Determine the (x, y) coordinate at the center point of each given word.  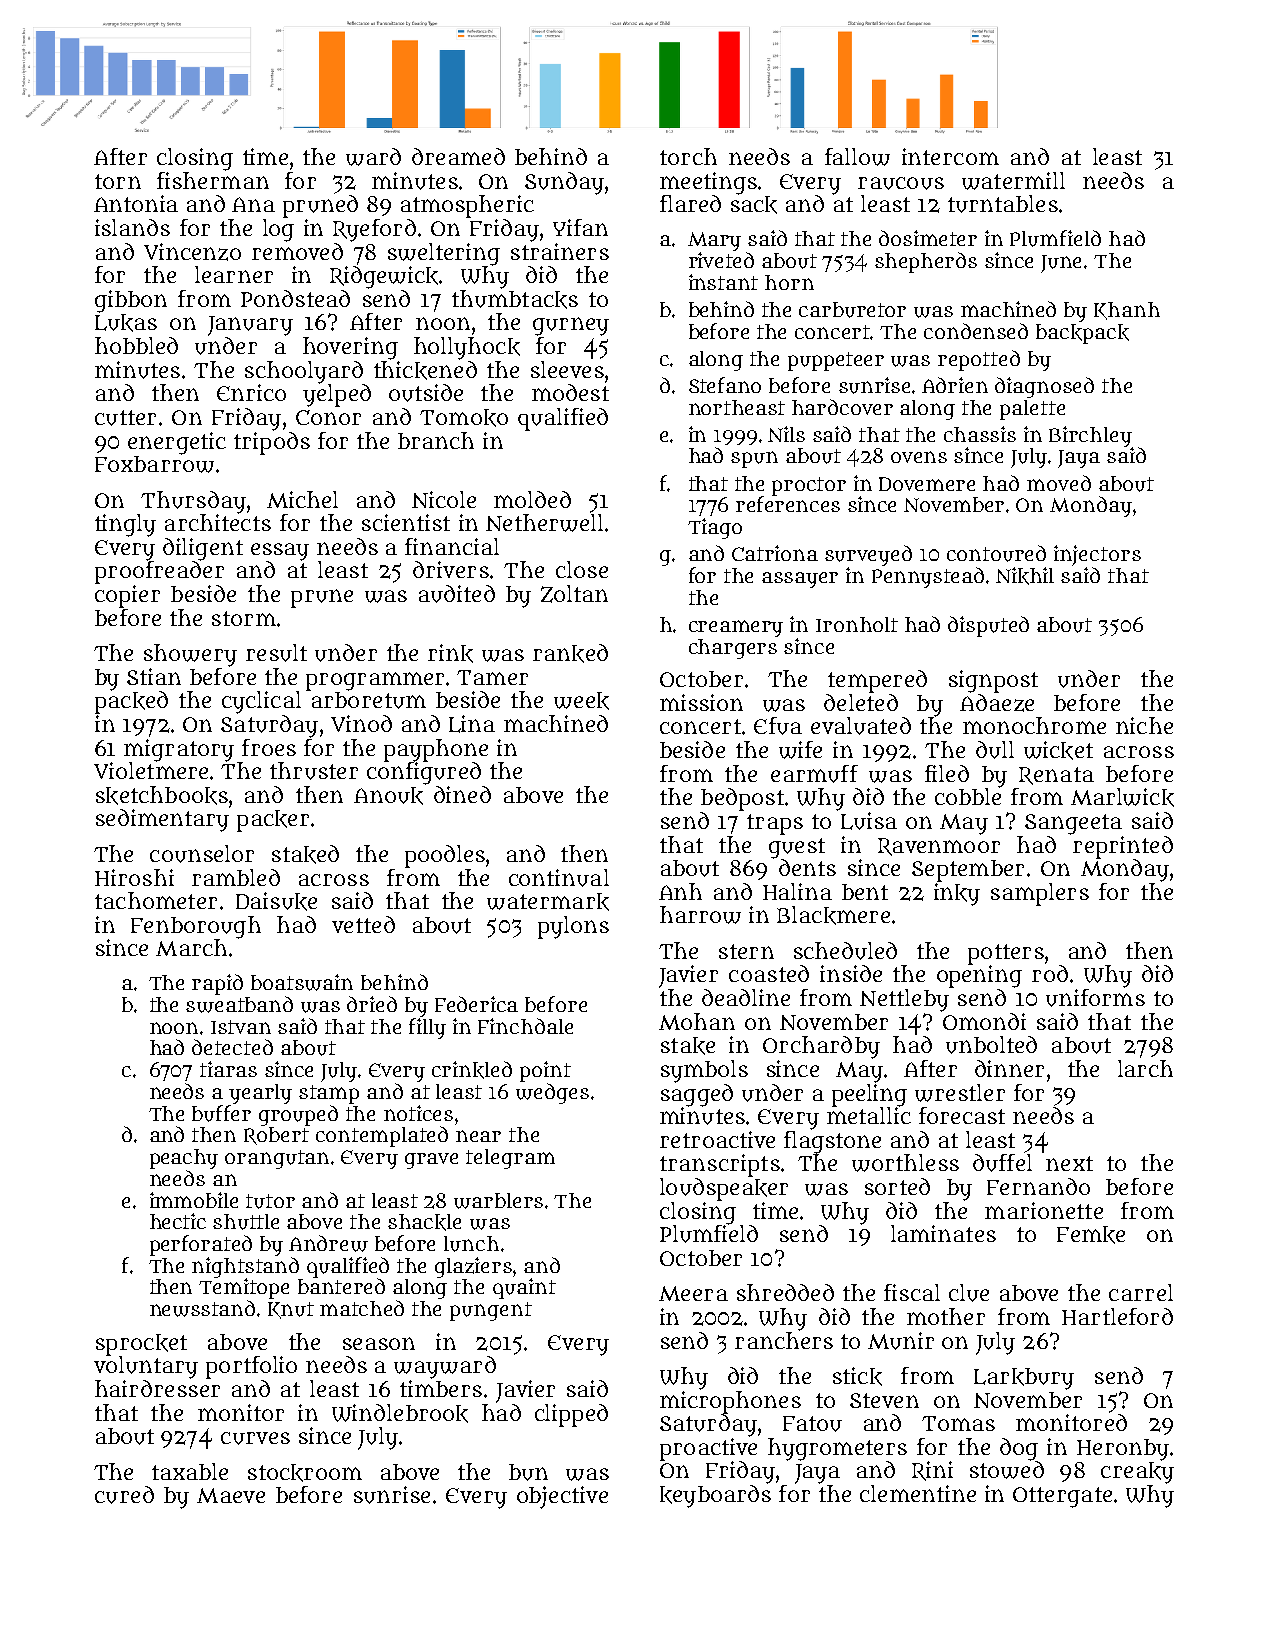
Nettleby (904, 1000)
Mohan (697, 1021)
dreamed (458, 156)
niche (1144, 725)
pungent (491, 1311)
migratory (179, 750)
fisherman (213, 180)
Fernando (1038, 1186)
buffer (221, 1113)
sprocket (141, 1345)
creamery (736, 628)
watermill (1013, 181)
